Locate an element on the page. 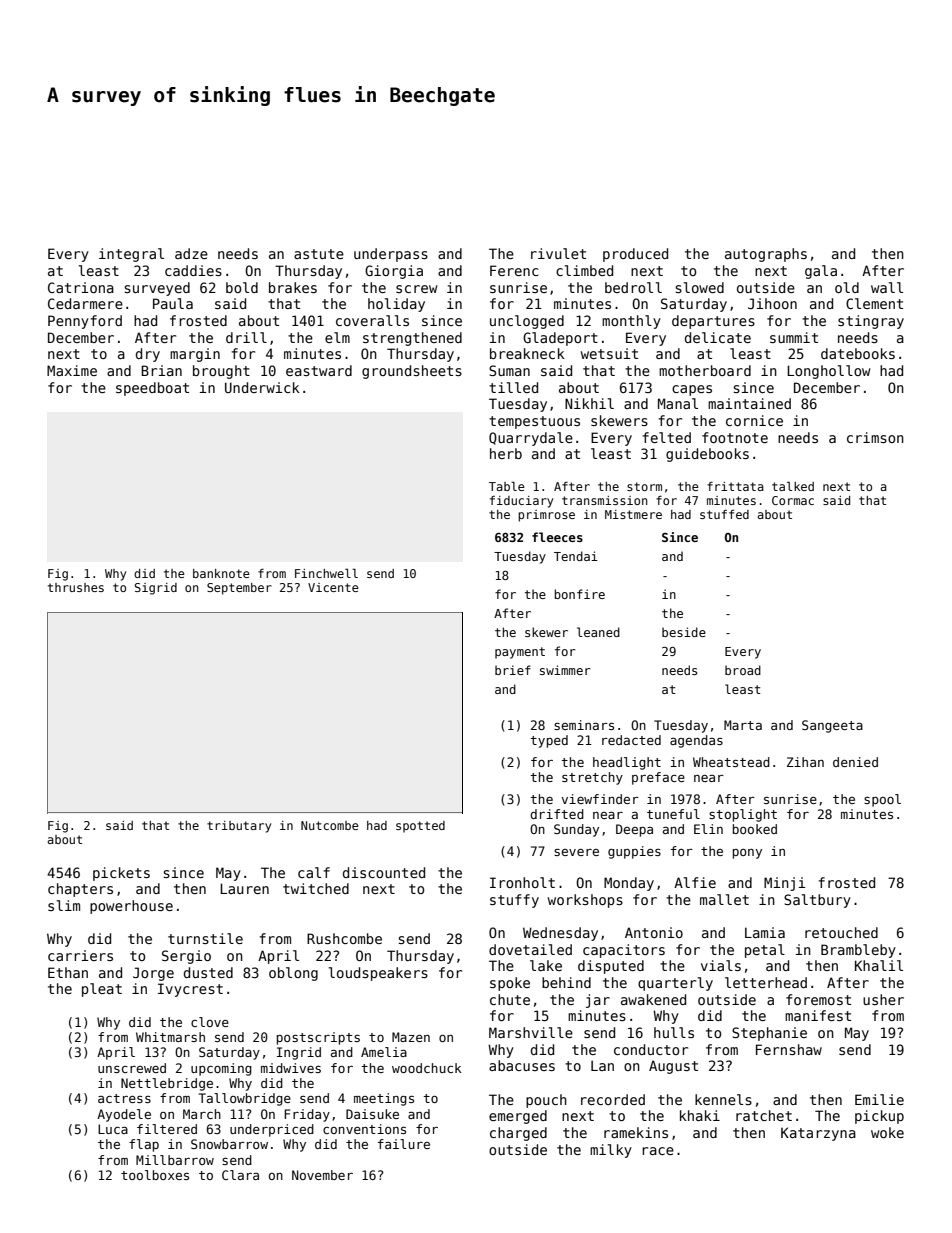 The image size is (952, 1233). banknote is located at coordinates (221, 573).
